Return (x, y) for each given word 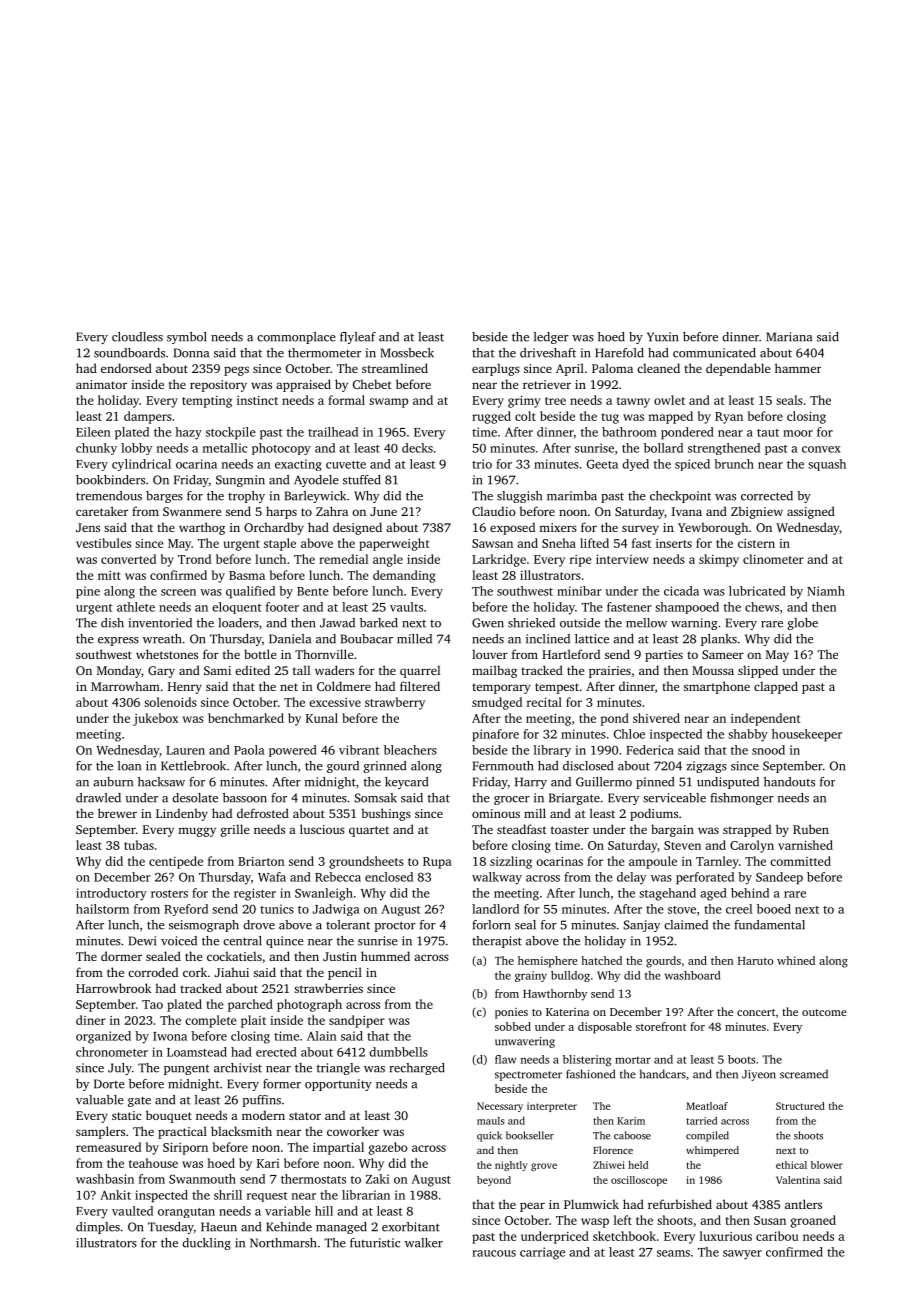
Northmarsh (283, 1243)
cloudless (137, 337)
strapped (747, 830)
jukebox (155, 719)
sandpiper (357, 1021)
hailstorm (102, 909)
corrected (767, 496)
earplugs (496, 369)
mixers (558, 527)
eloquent (237, 608)
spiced (692, 465)
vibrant (359, 750)
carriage (542, 1253)
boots (741, 1059)
